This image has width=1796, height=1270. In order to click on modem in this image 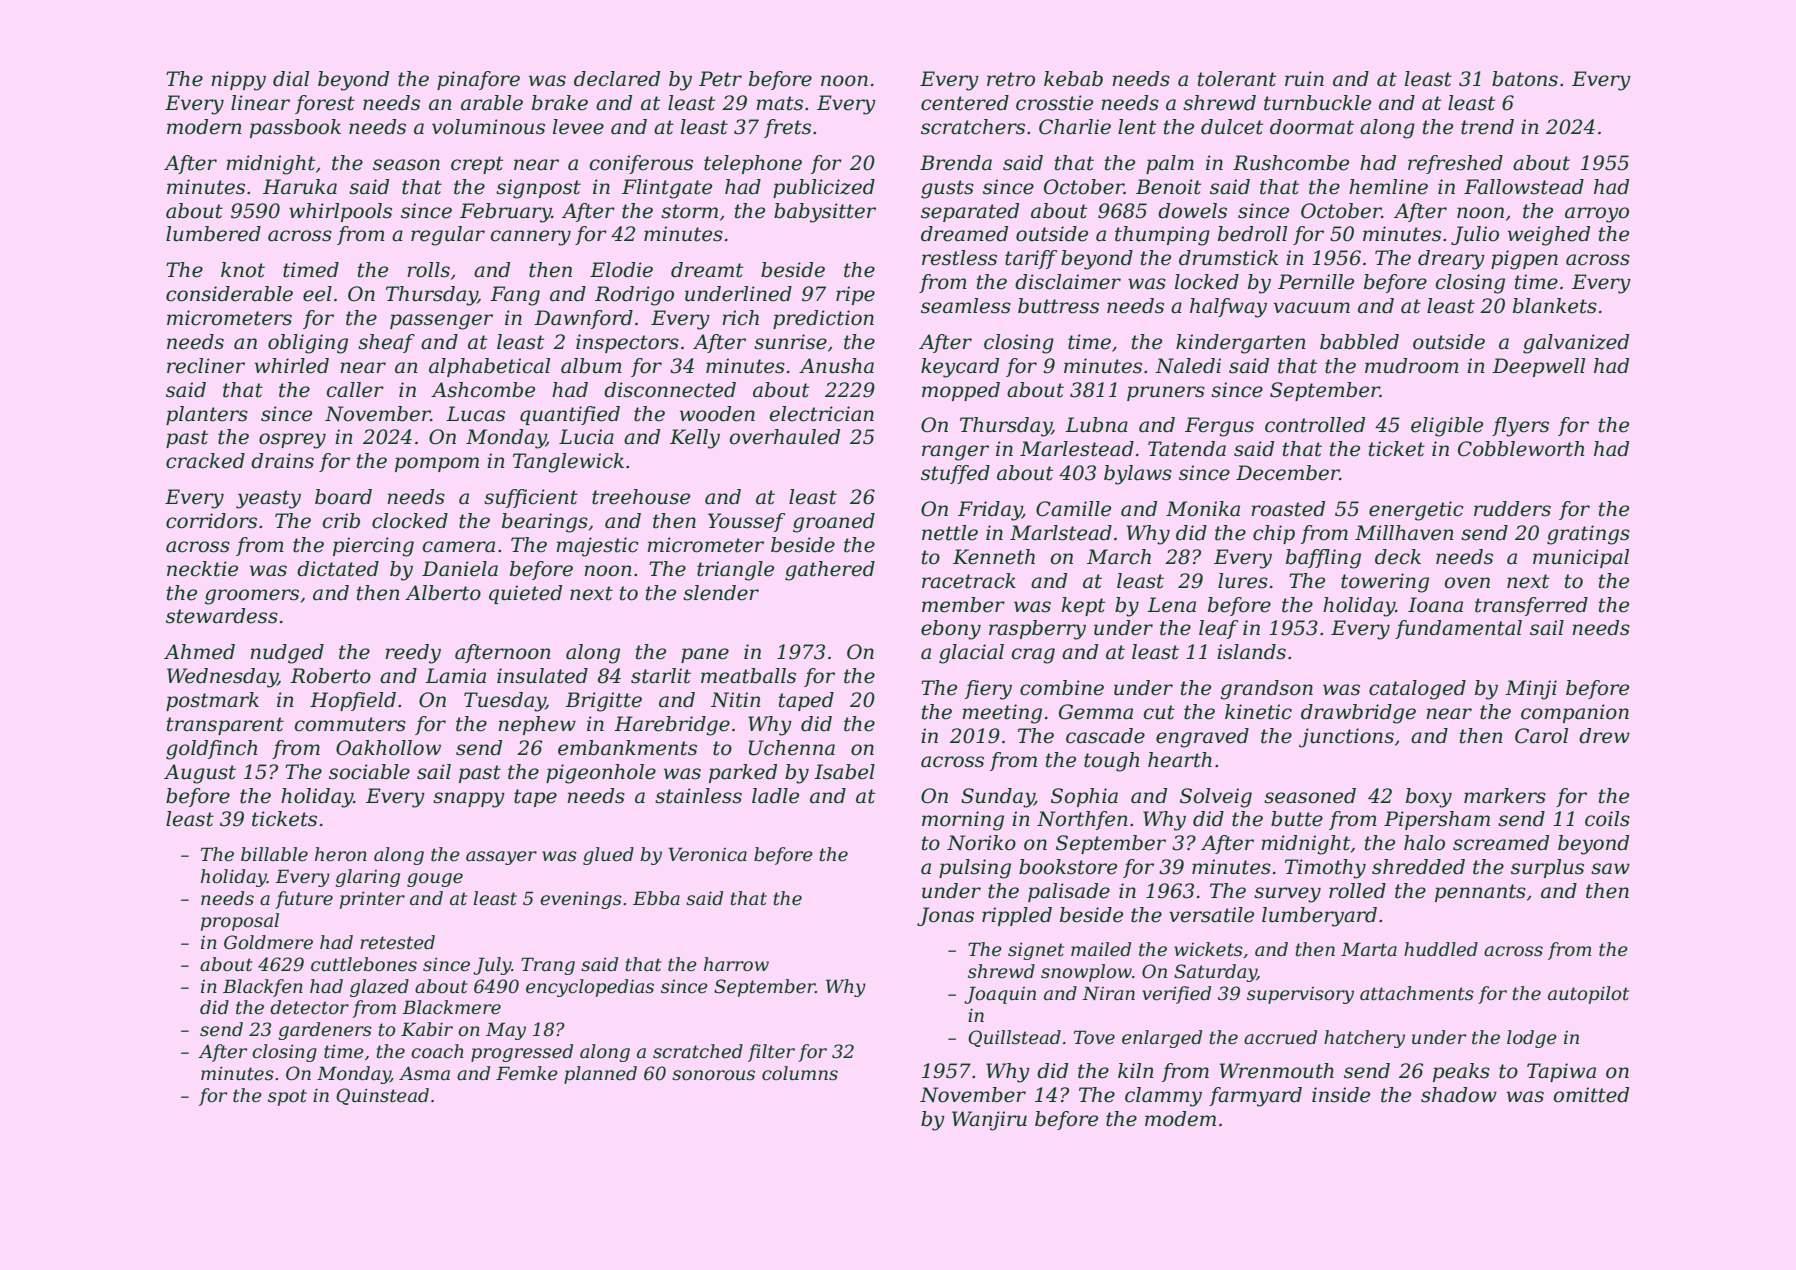, I will do `click(1180, 1119)`.
